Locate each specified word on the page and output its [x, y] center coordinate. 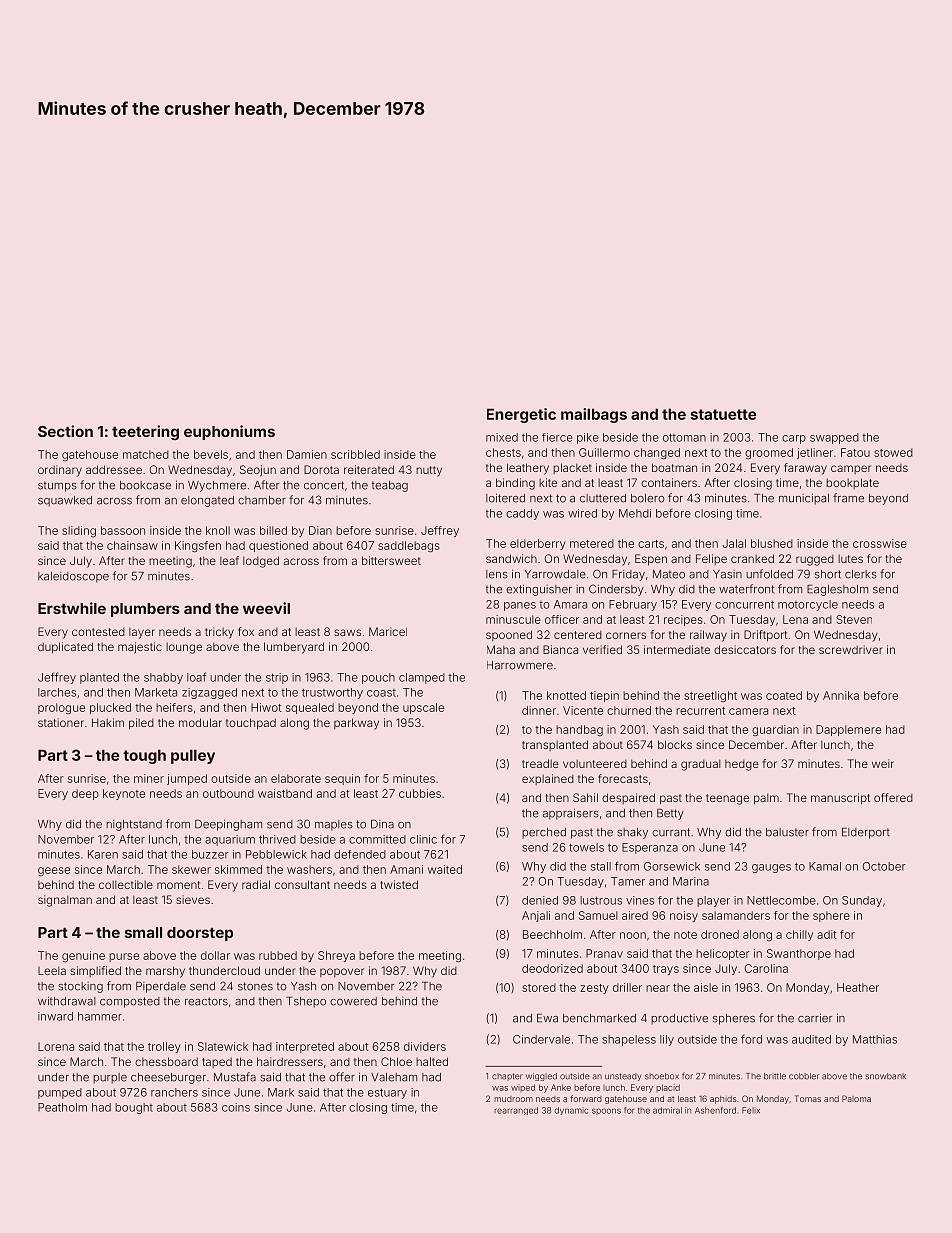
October [884, 866]
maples [334, 825]
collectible [126, 884]
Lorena [56, 1046]
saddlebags [409, 546]
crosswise [880, 543]
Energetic [521, 415]
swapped [834, 438]
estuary [387, 1093]
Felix [751, 1110]
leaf [229, 560]
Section [65, 431]
